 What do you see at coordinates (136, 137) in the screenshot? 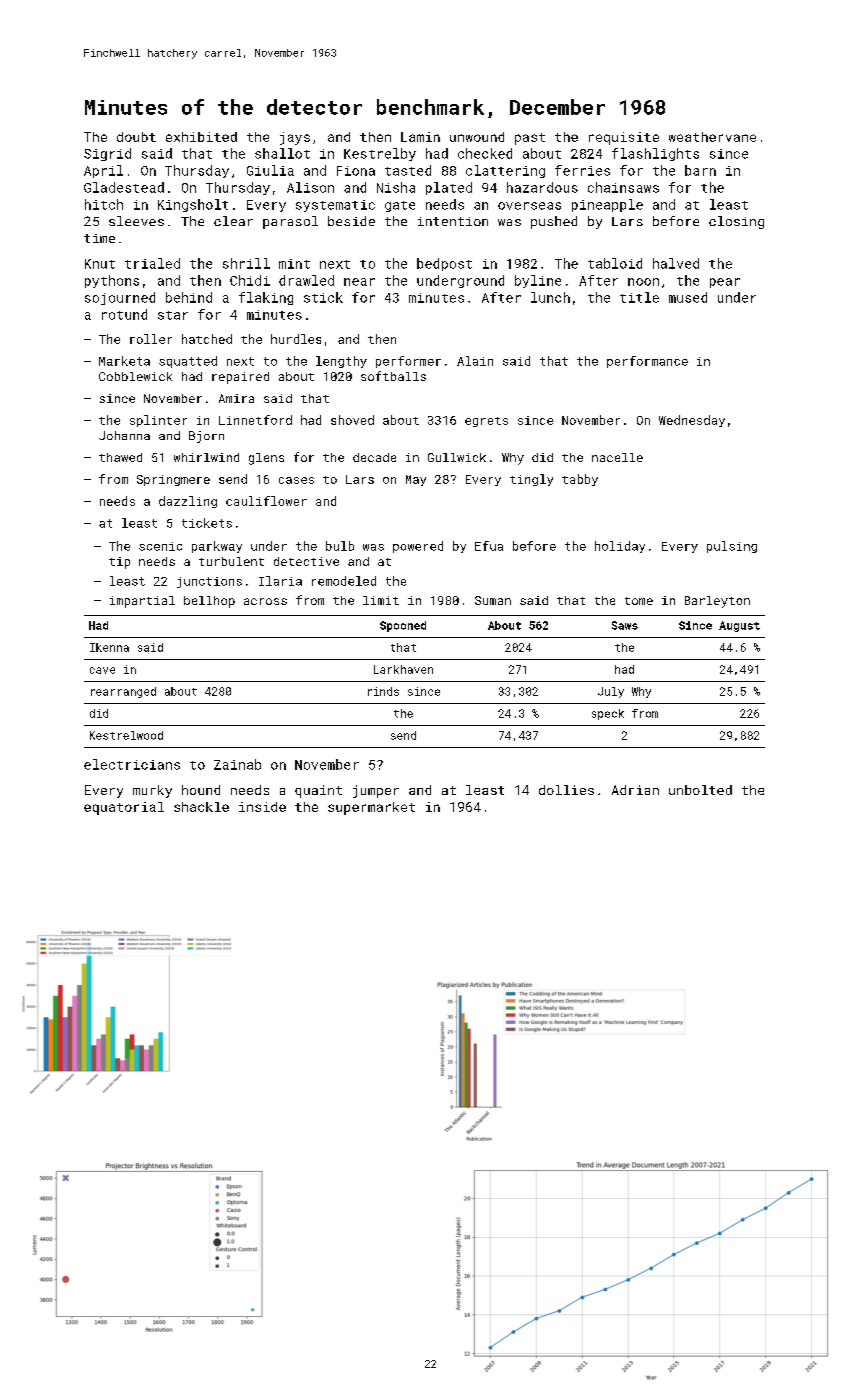
I see `doubt` at bounding box center [136, 137].
